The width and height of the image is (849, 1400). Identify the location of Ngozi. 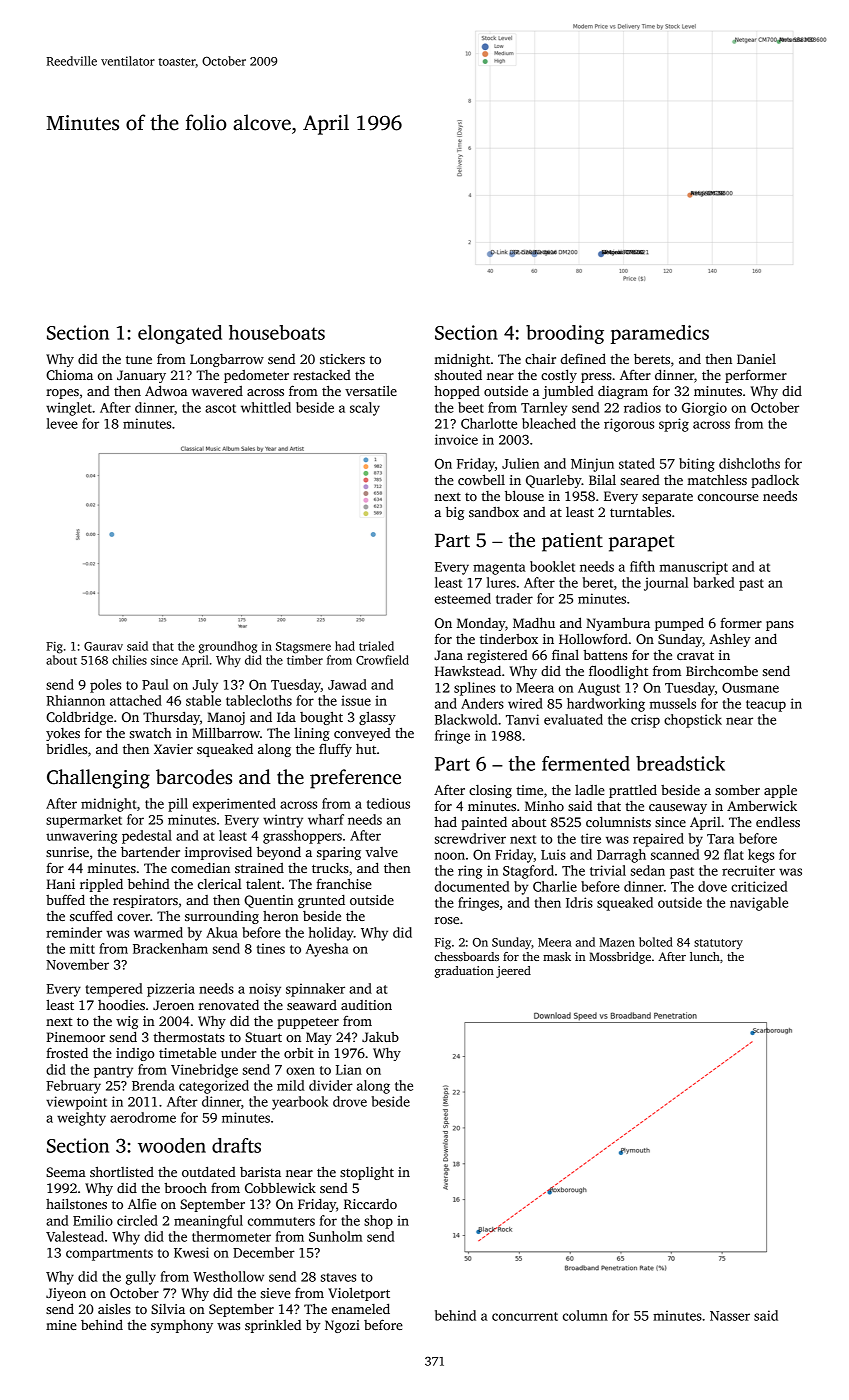
(342, 1326).
